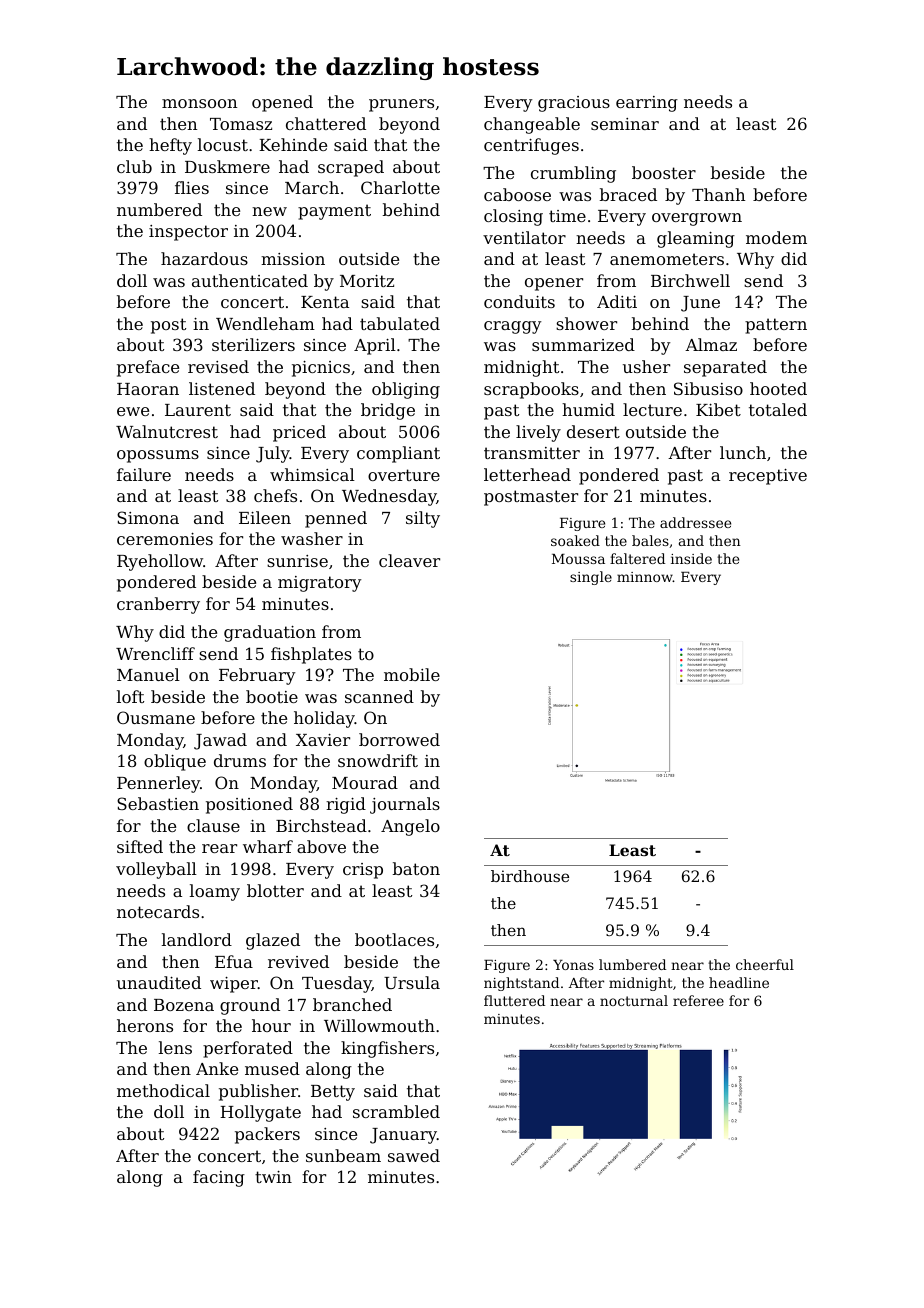 This screenshot has width=924, height=1308. I want to click on minnow, so click(645, 577).
